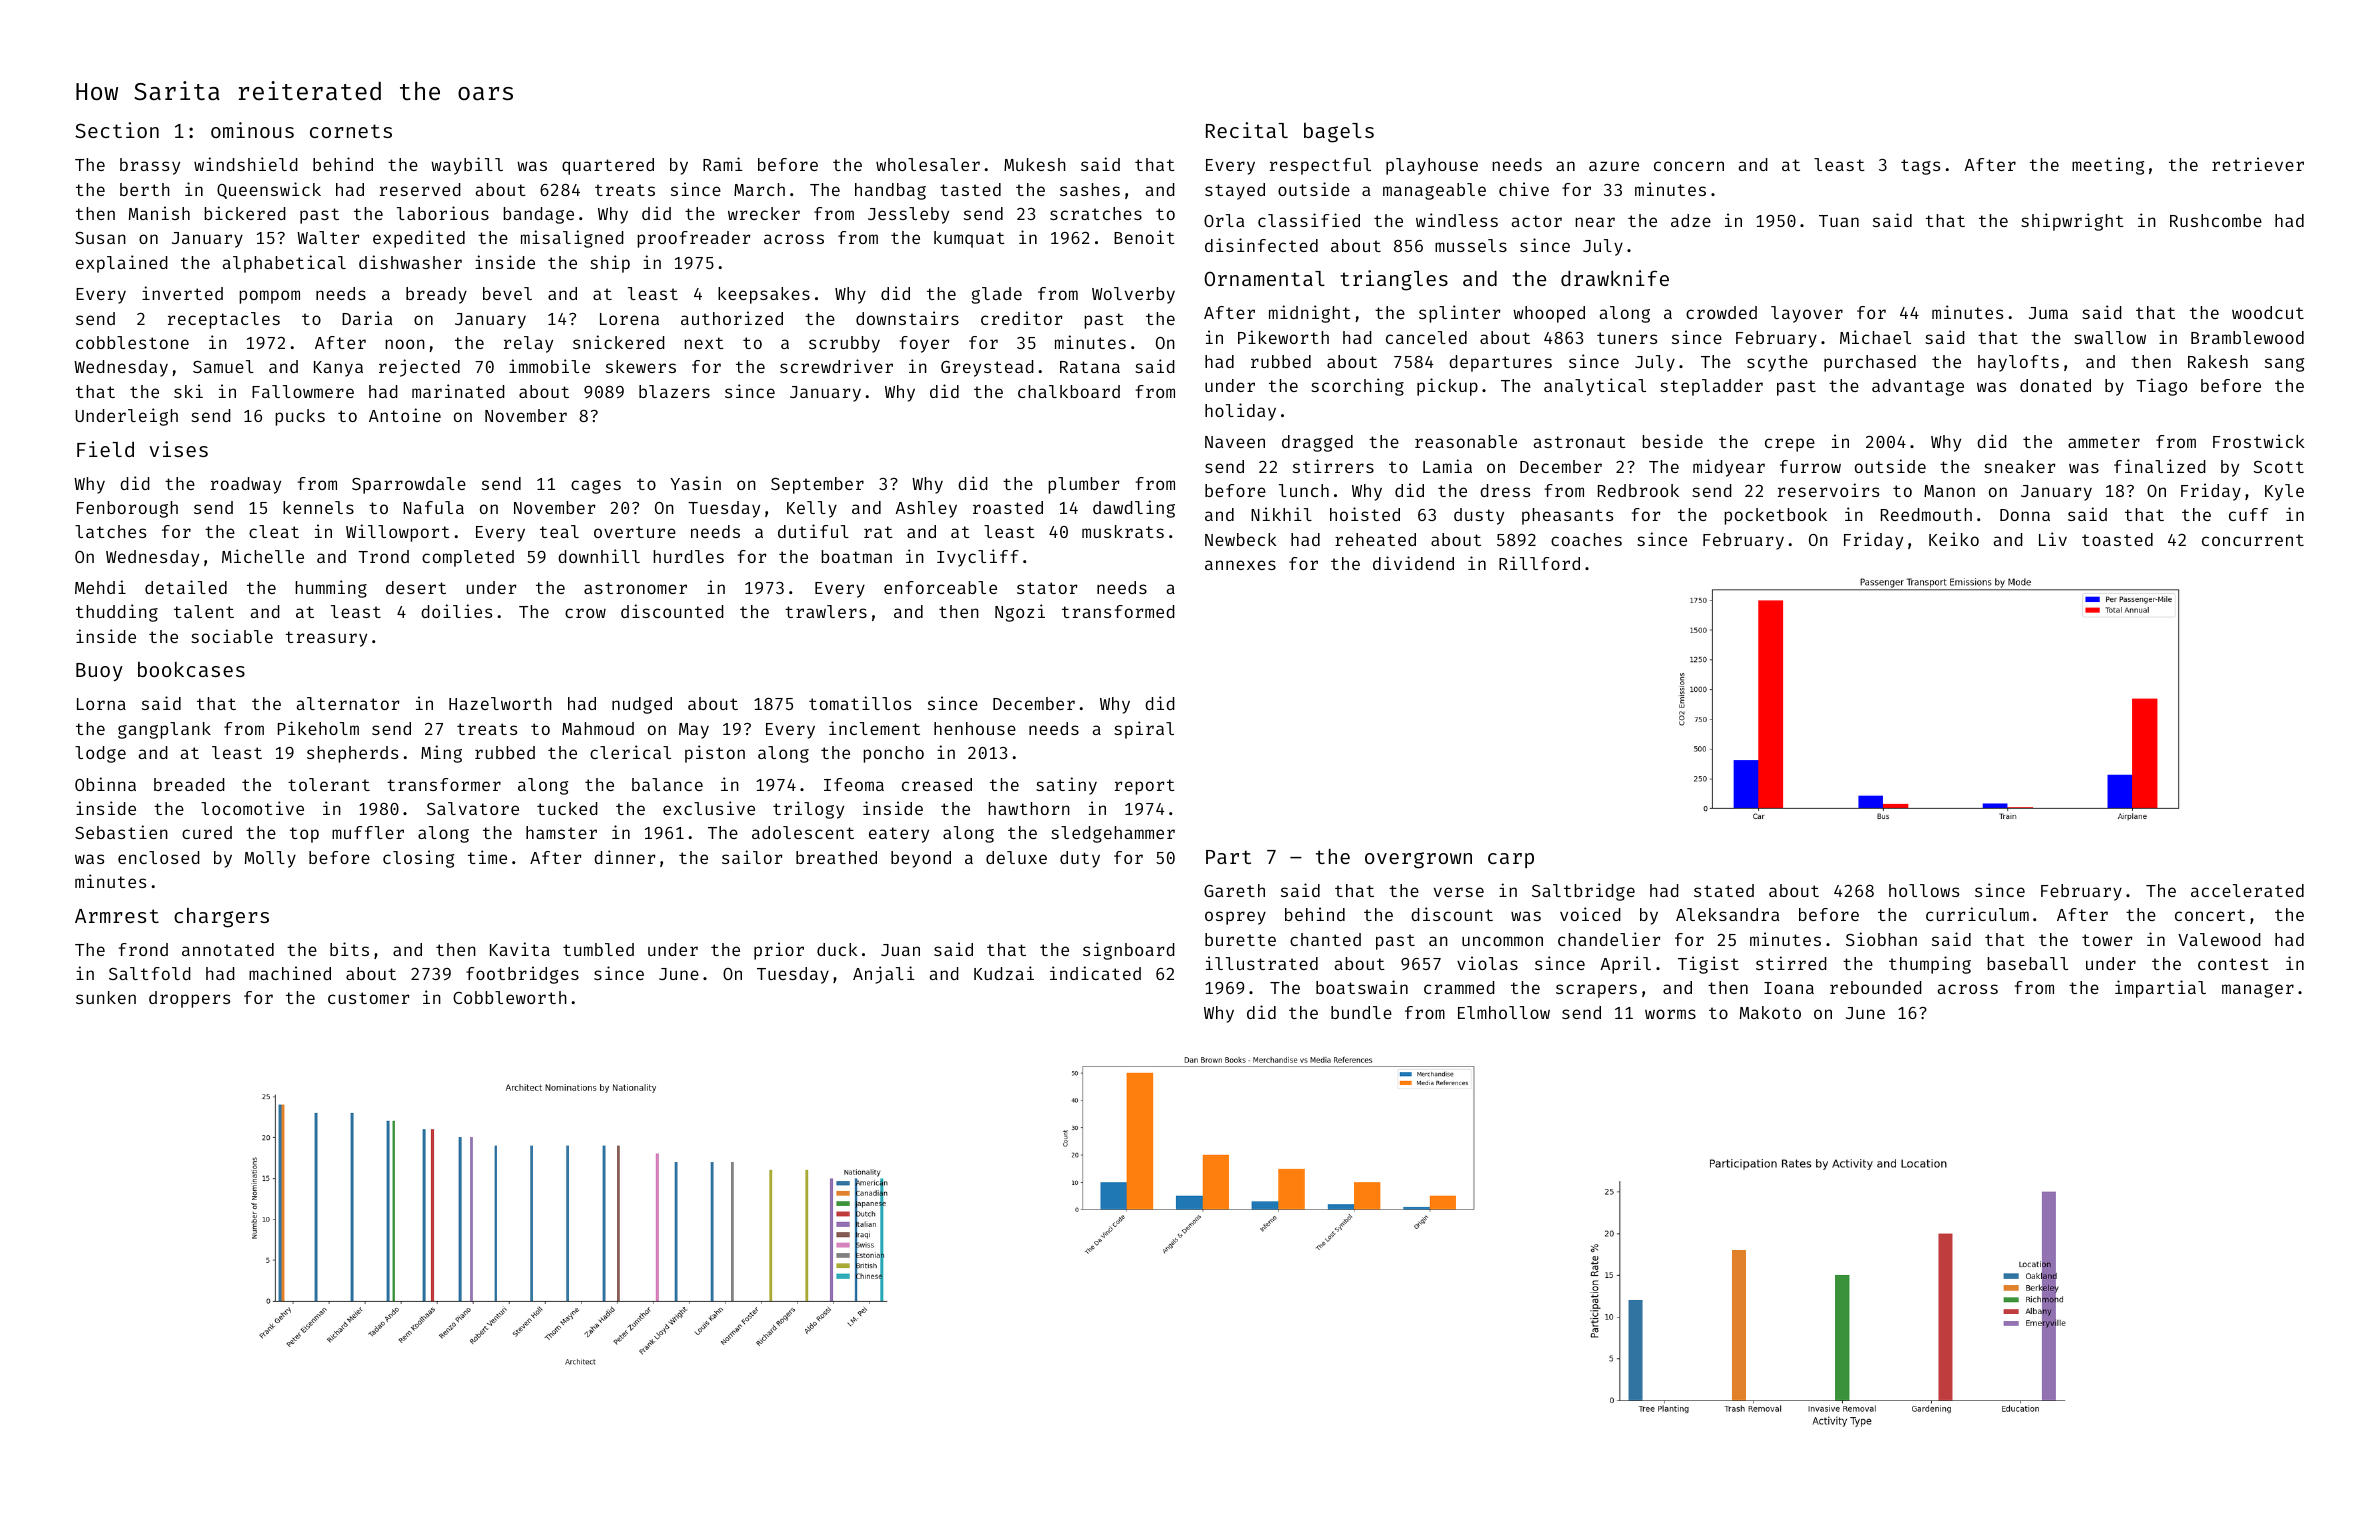  Describe the element at coordinates (1339, 133) in the screenshot. I see `bagels` at that location.
